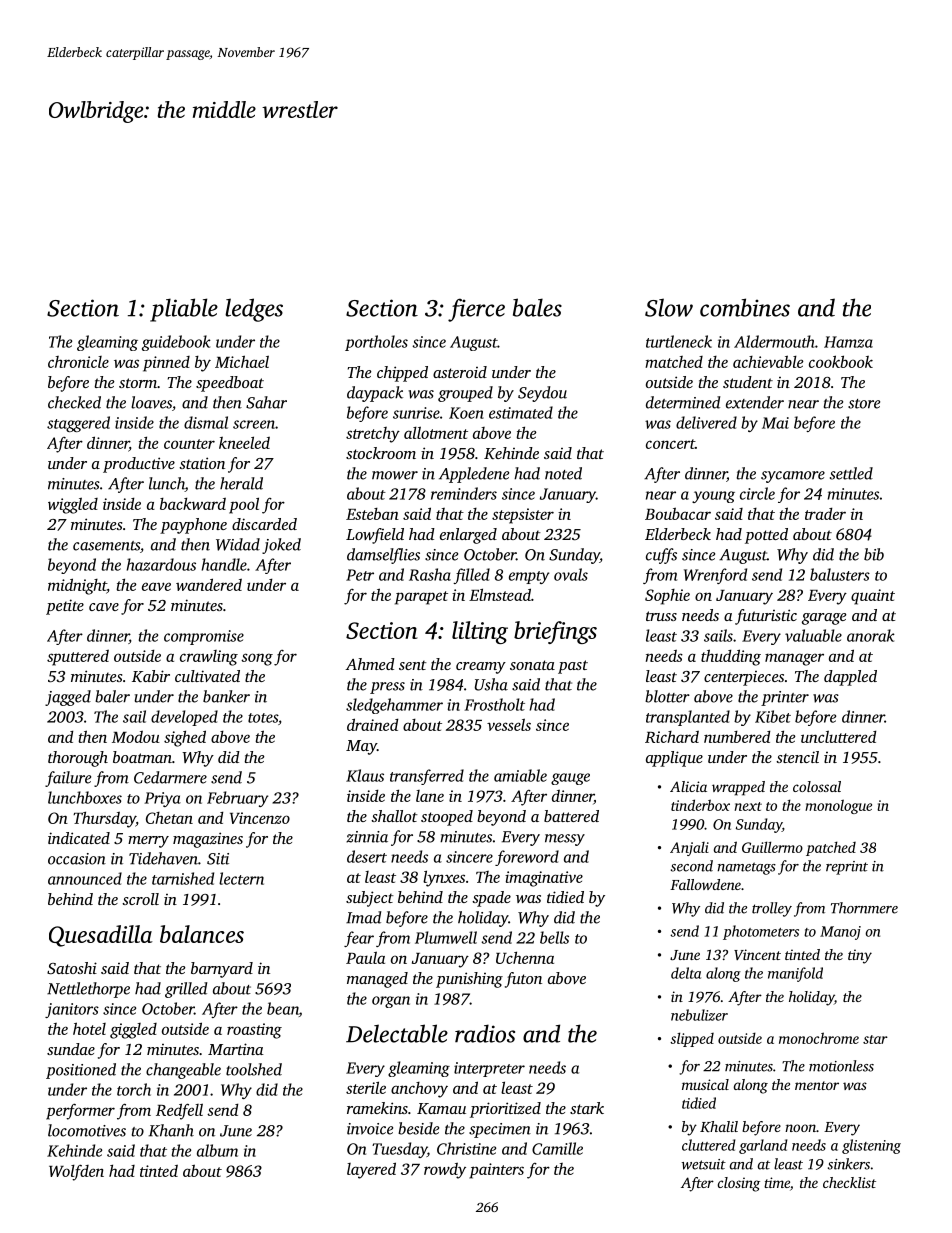 The height and width of the image is (1233, 952). Describe the element at coordinates (77, 586) in the image. I see `midnight` at that location.
